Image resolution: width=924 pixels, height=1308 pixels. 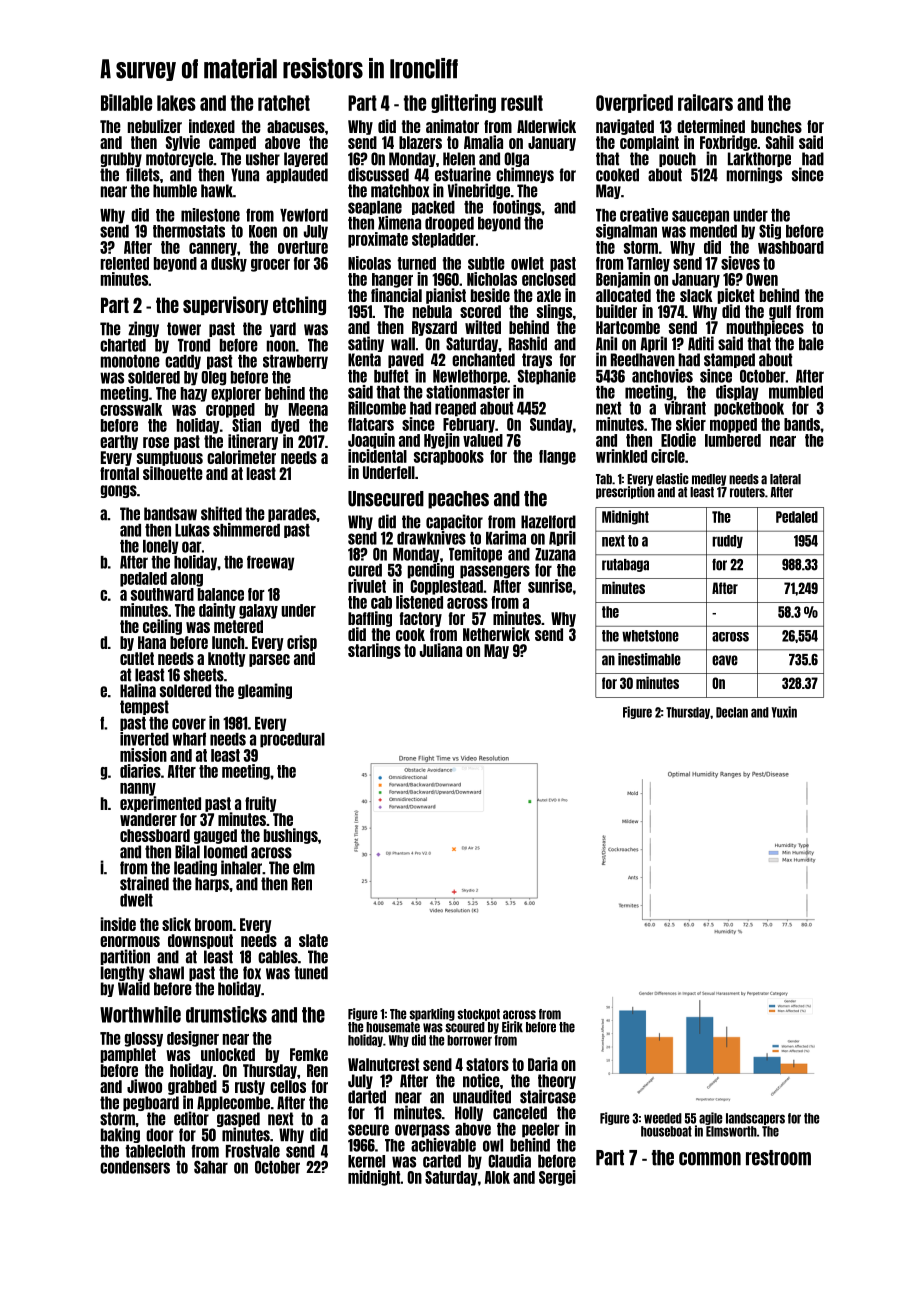 I want to click on grubby, so click(x=121, y=159).
